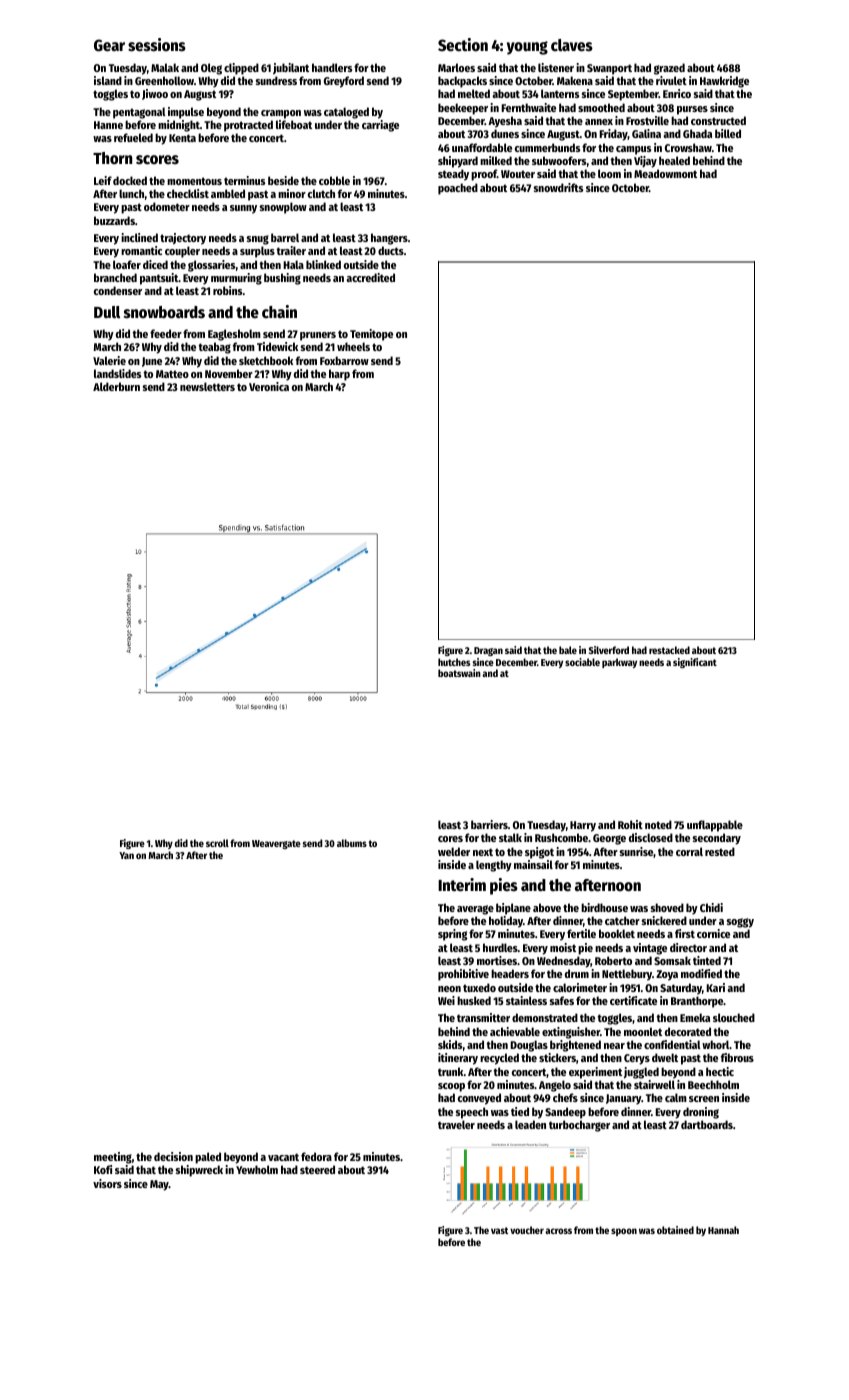 Image resolution: width=849 pixels, height=1400 pixels. What do you see at coordinates (346, 113) in the screenshot?
I see `cataloged` at bounding box center [346, 113].
